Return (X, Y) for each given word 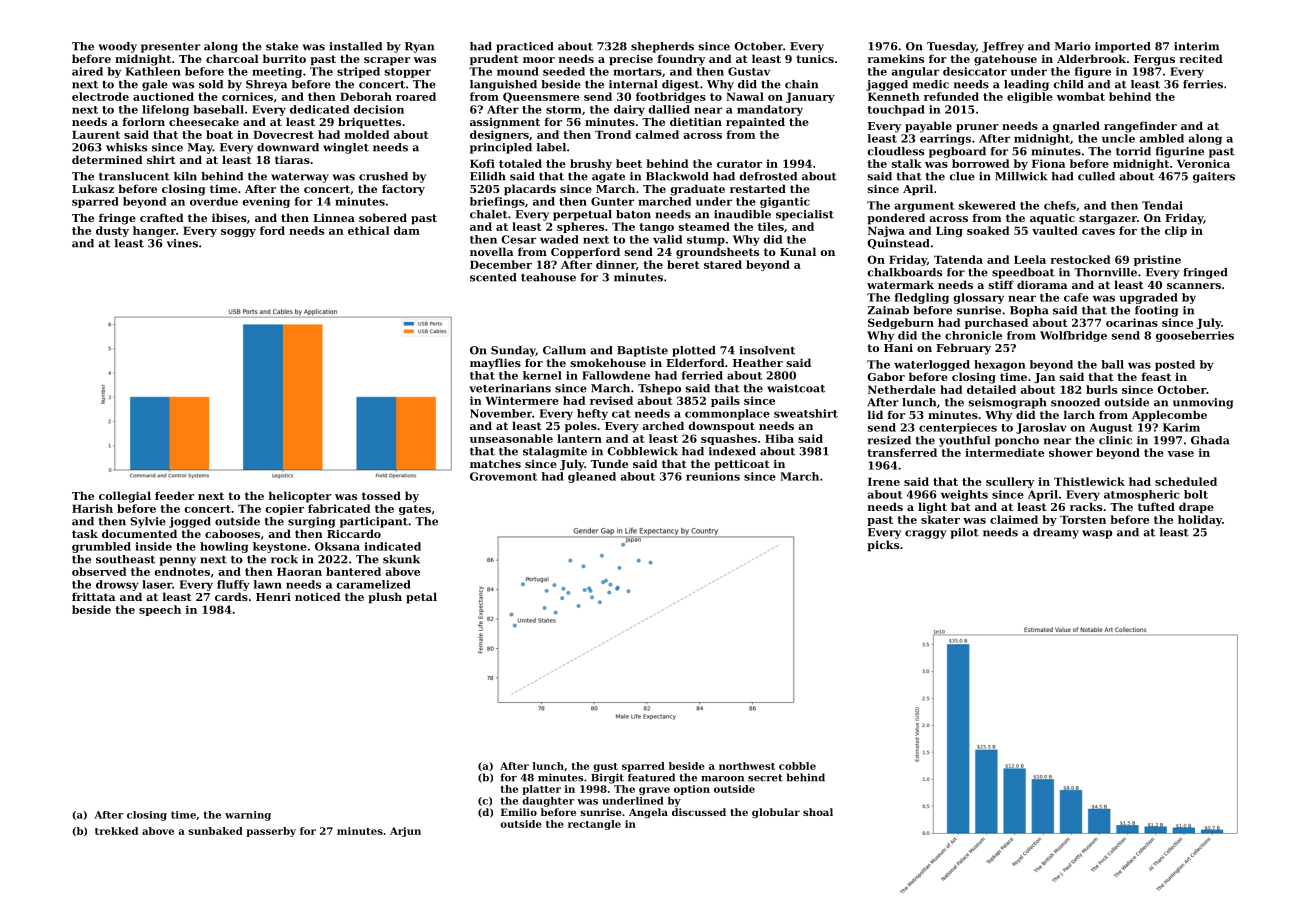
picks (883, 546)
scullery (1010, 482)
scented (493, 277)
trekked (116, 831)
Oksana (337, 546)
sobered (383, 217)
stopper (408, 73)
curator (739, 164)
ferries (1203, 84)
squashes (729, 439)
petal (421, 598)
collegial (125, 497)
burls (1101, 389)
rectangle (594, 825)
